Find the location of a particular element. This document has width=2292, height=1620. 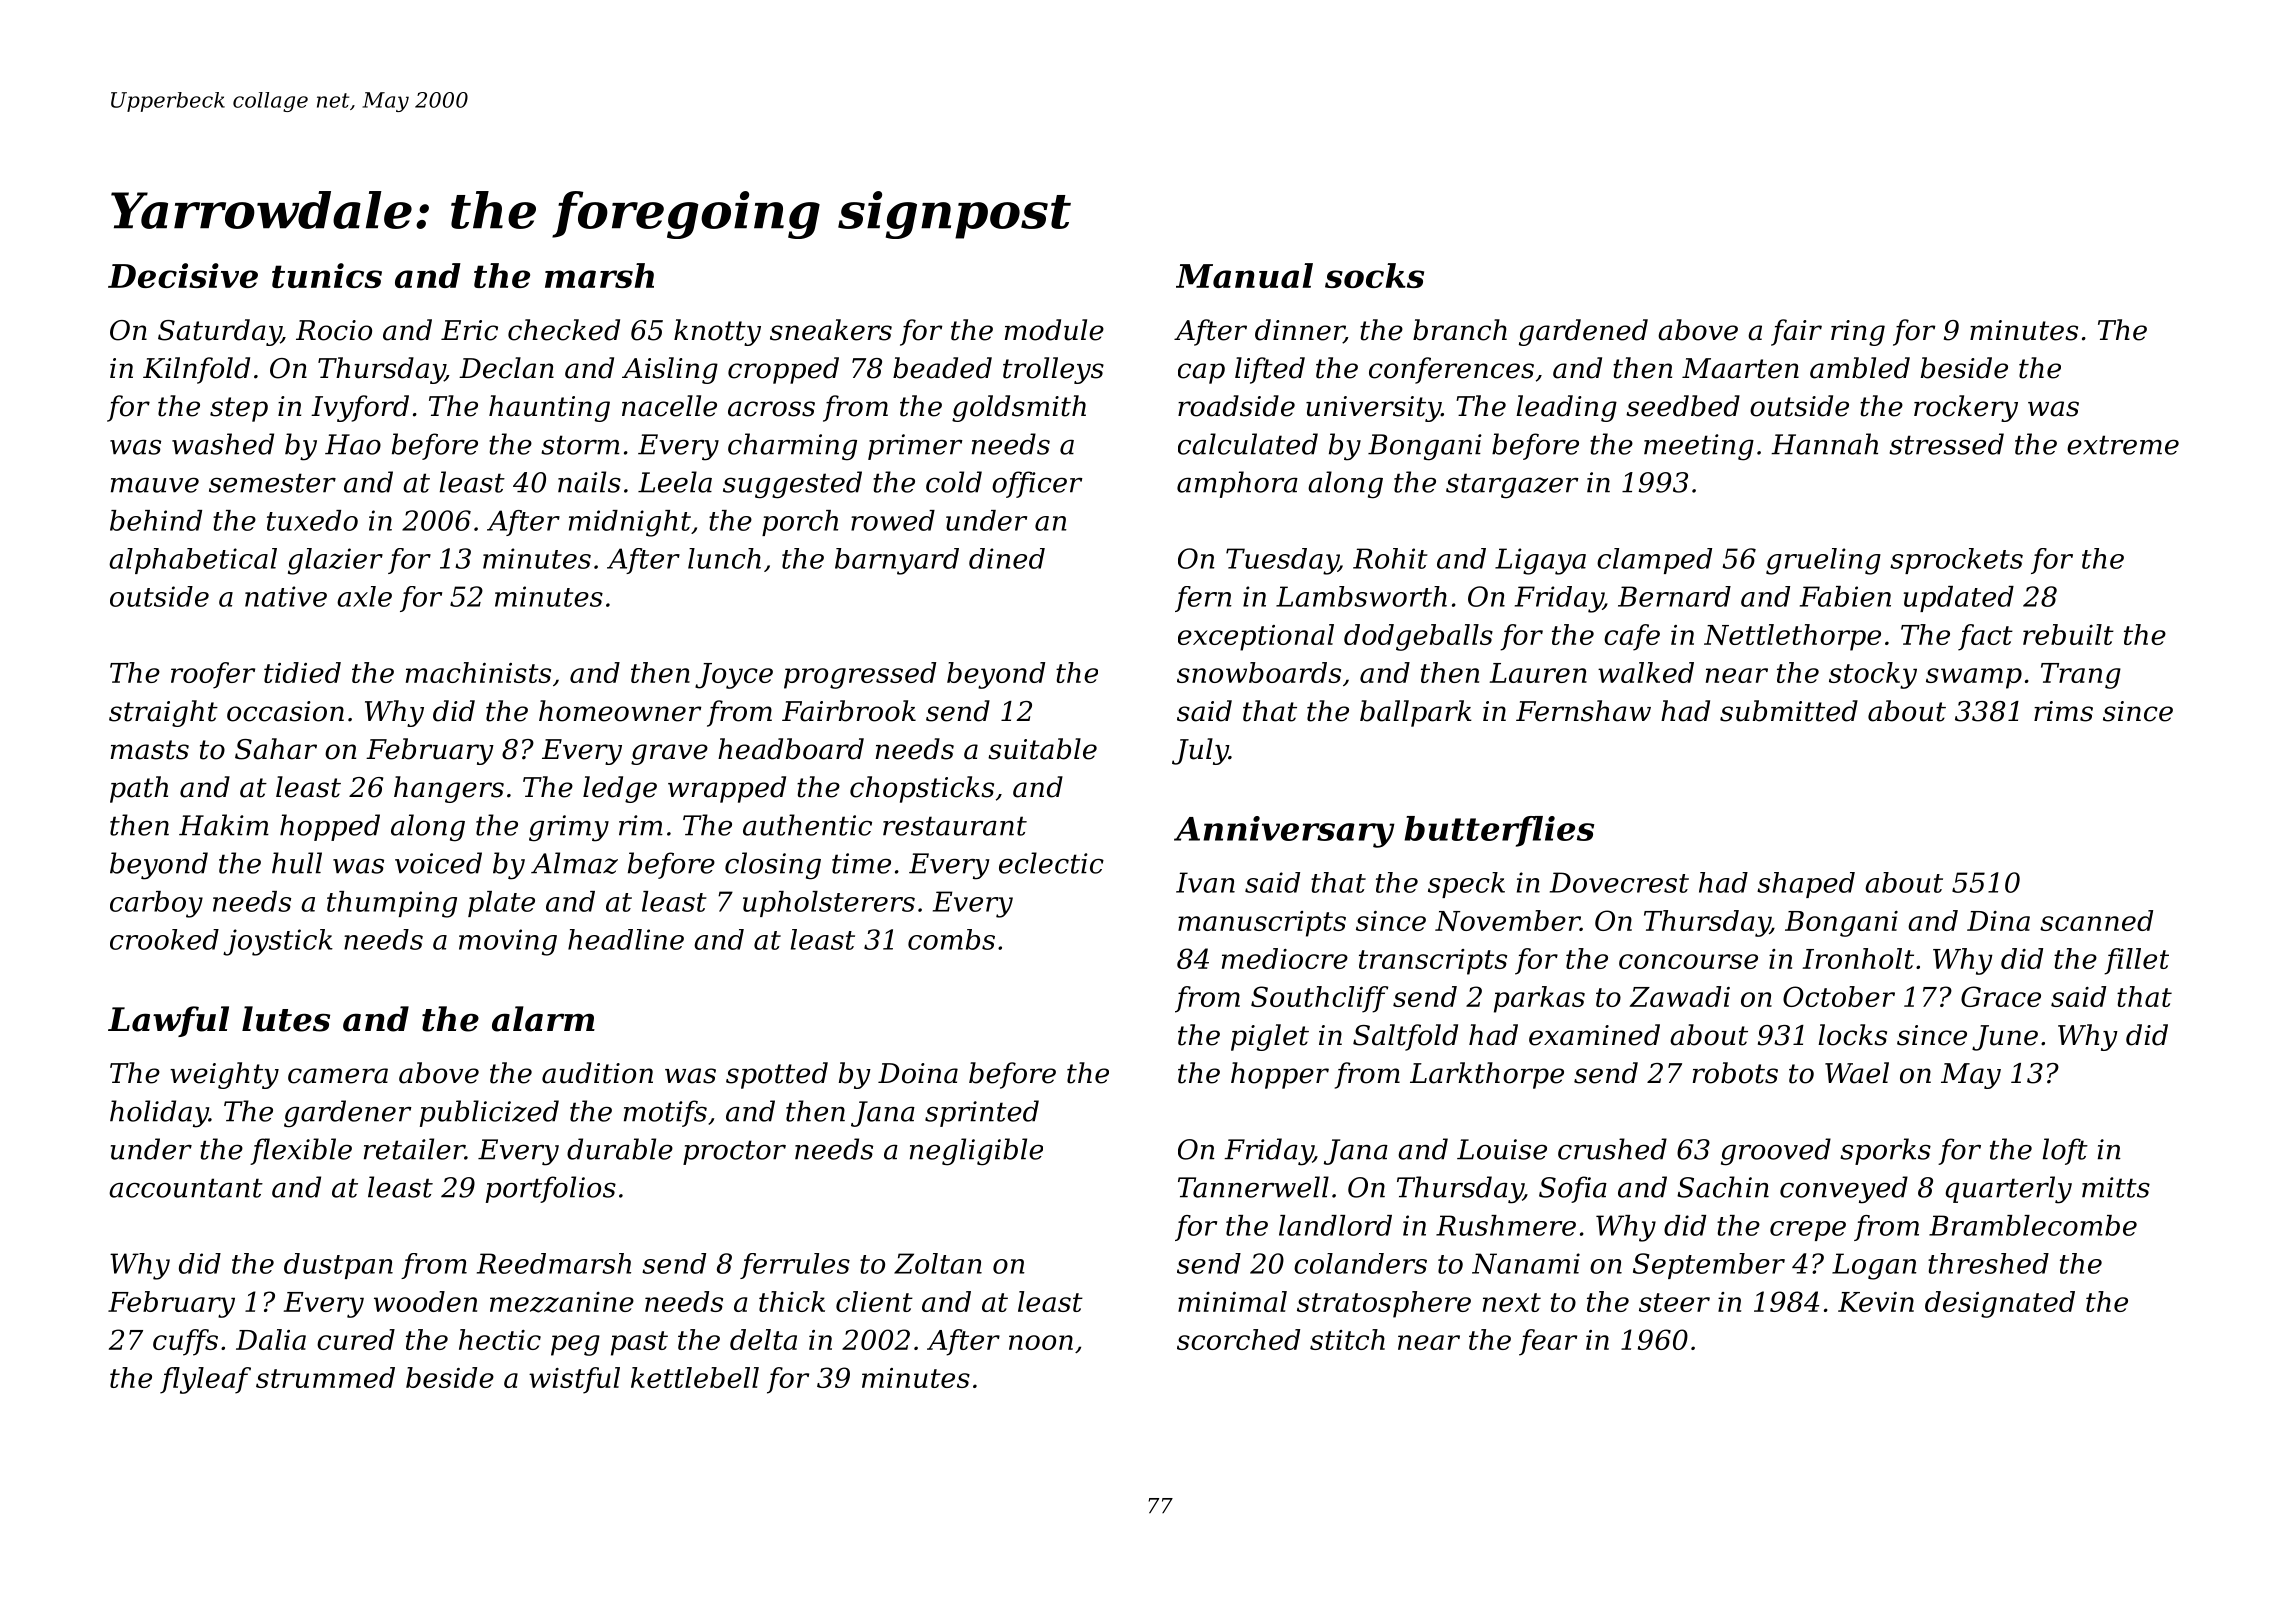

ring is located at coordinates (1858, 333).
